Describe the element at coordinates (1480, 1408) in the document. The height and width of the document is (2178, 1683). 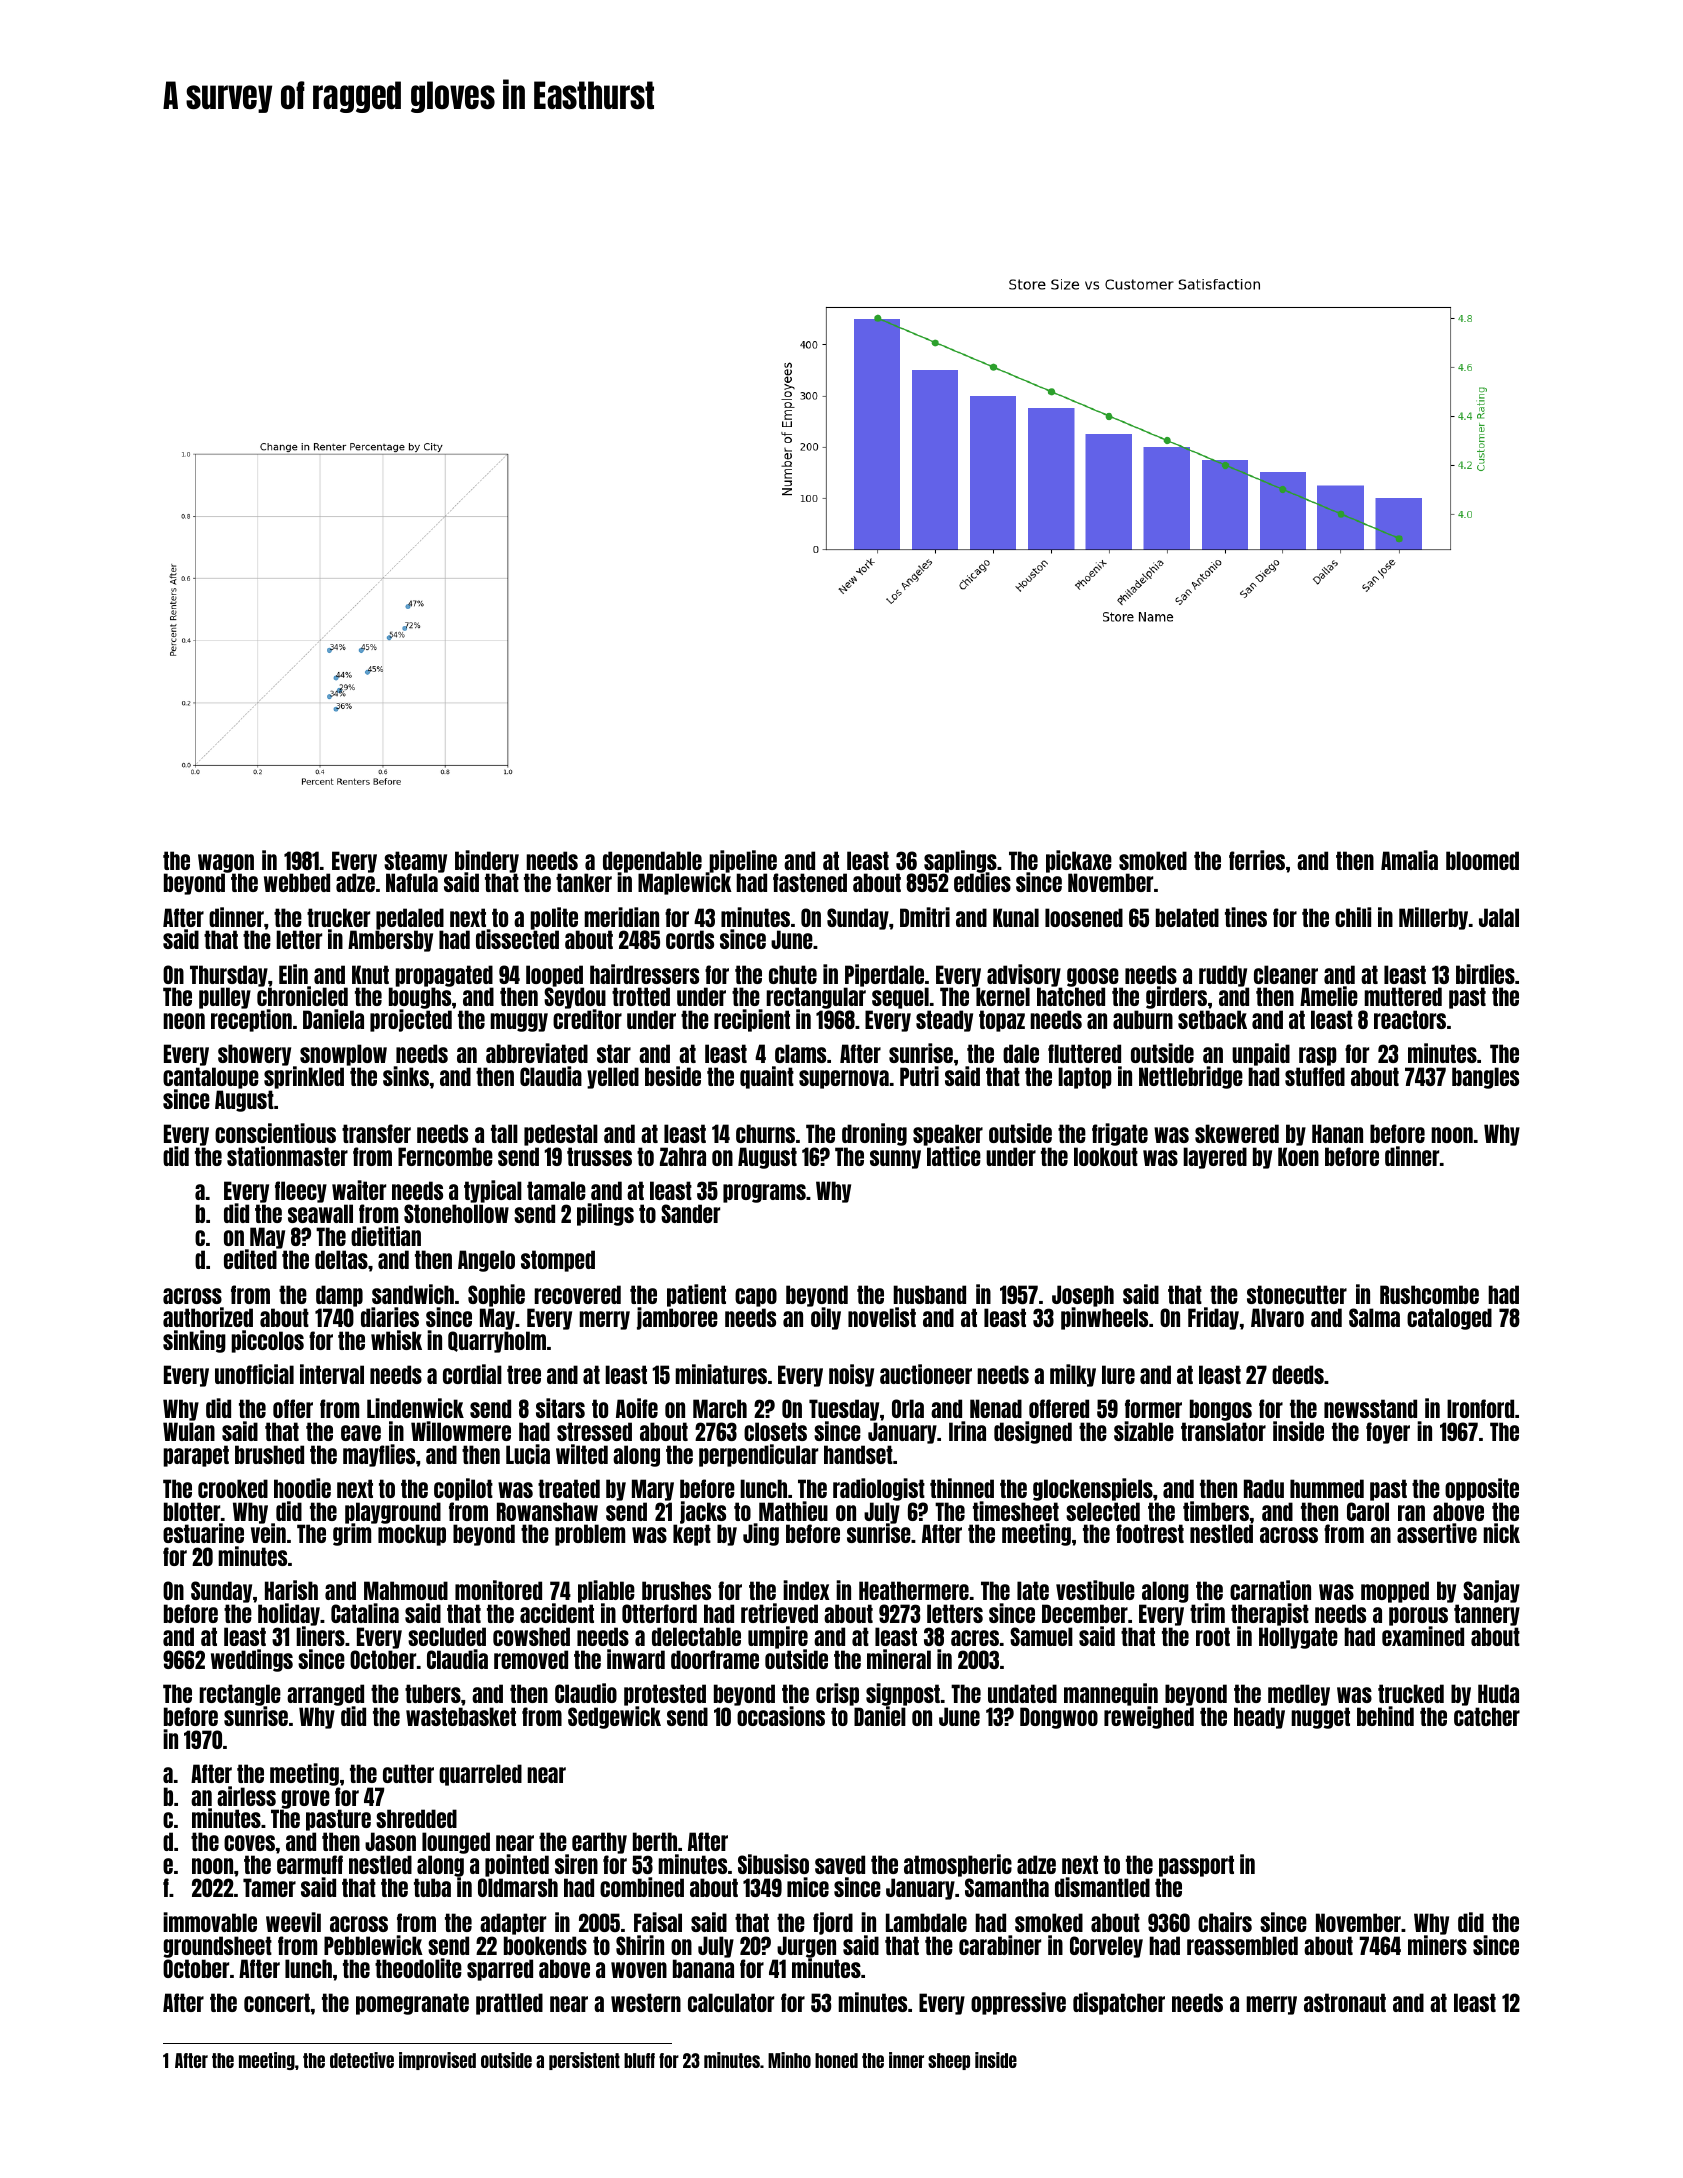
I see `Ironford` at that location.
